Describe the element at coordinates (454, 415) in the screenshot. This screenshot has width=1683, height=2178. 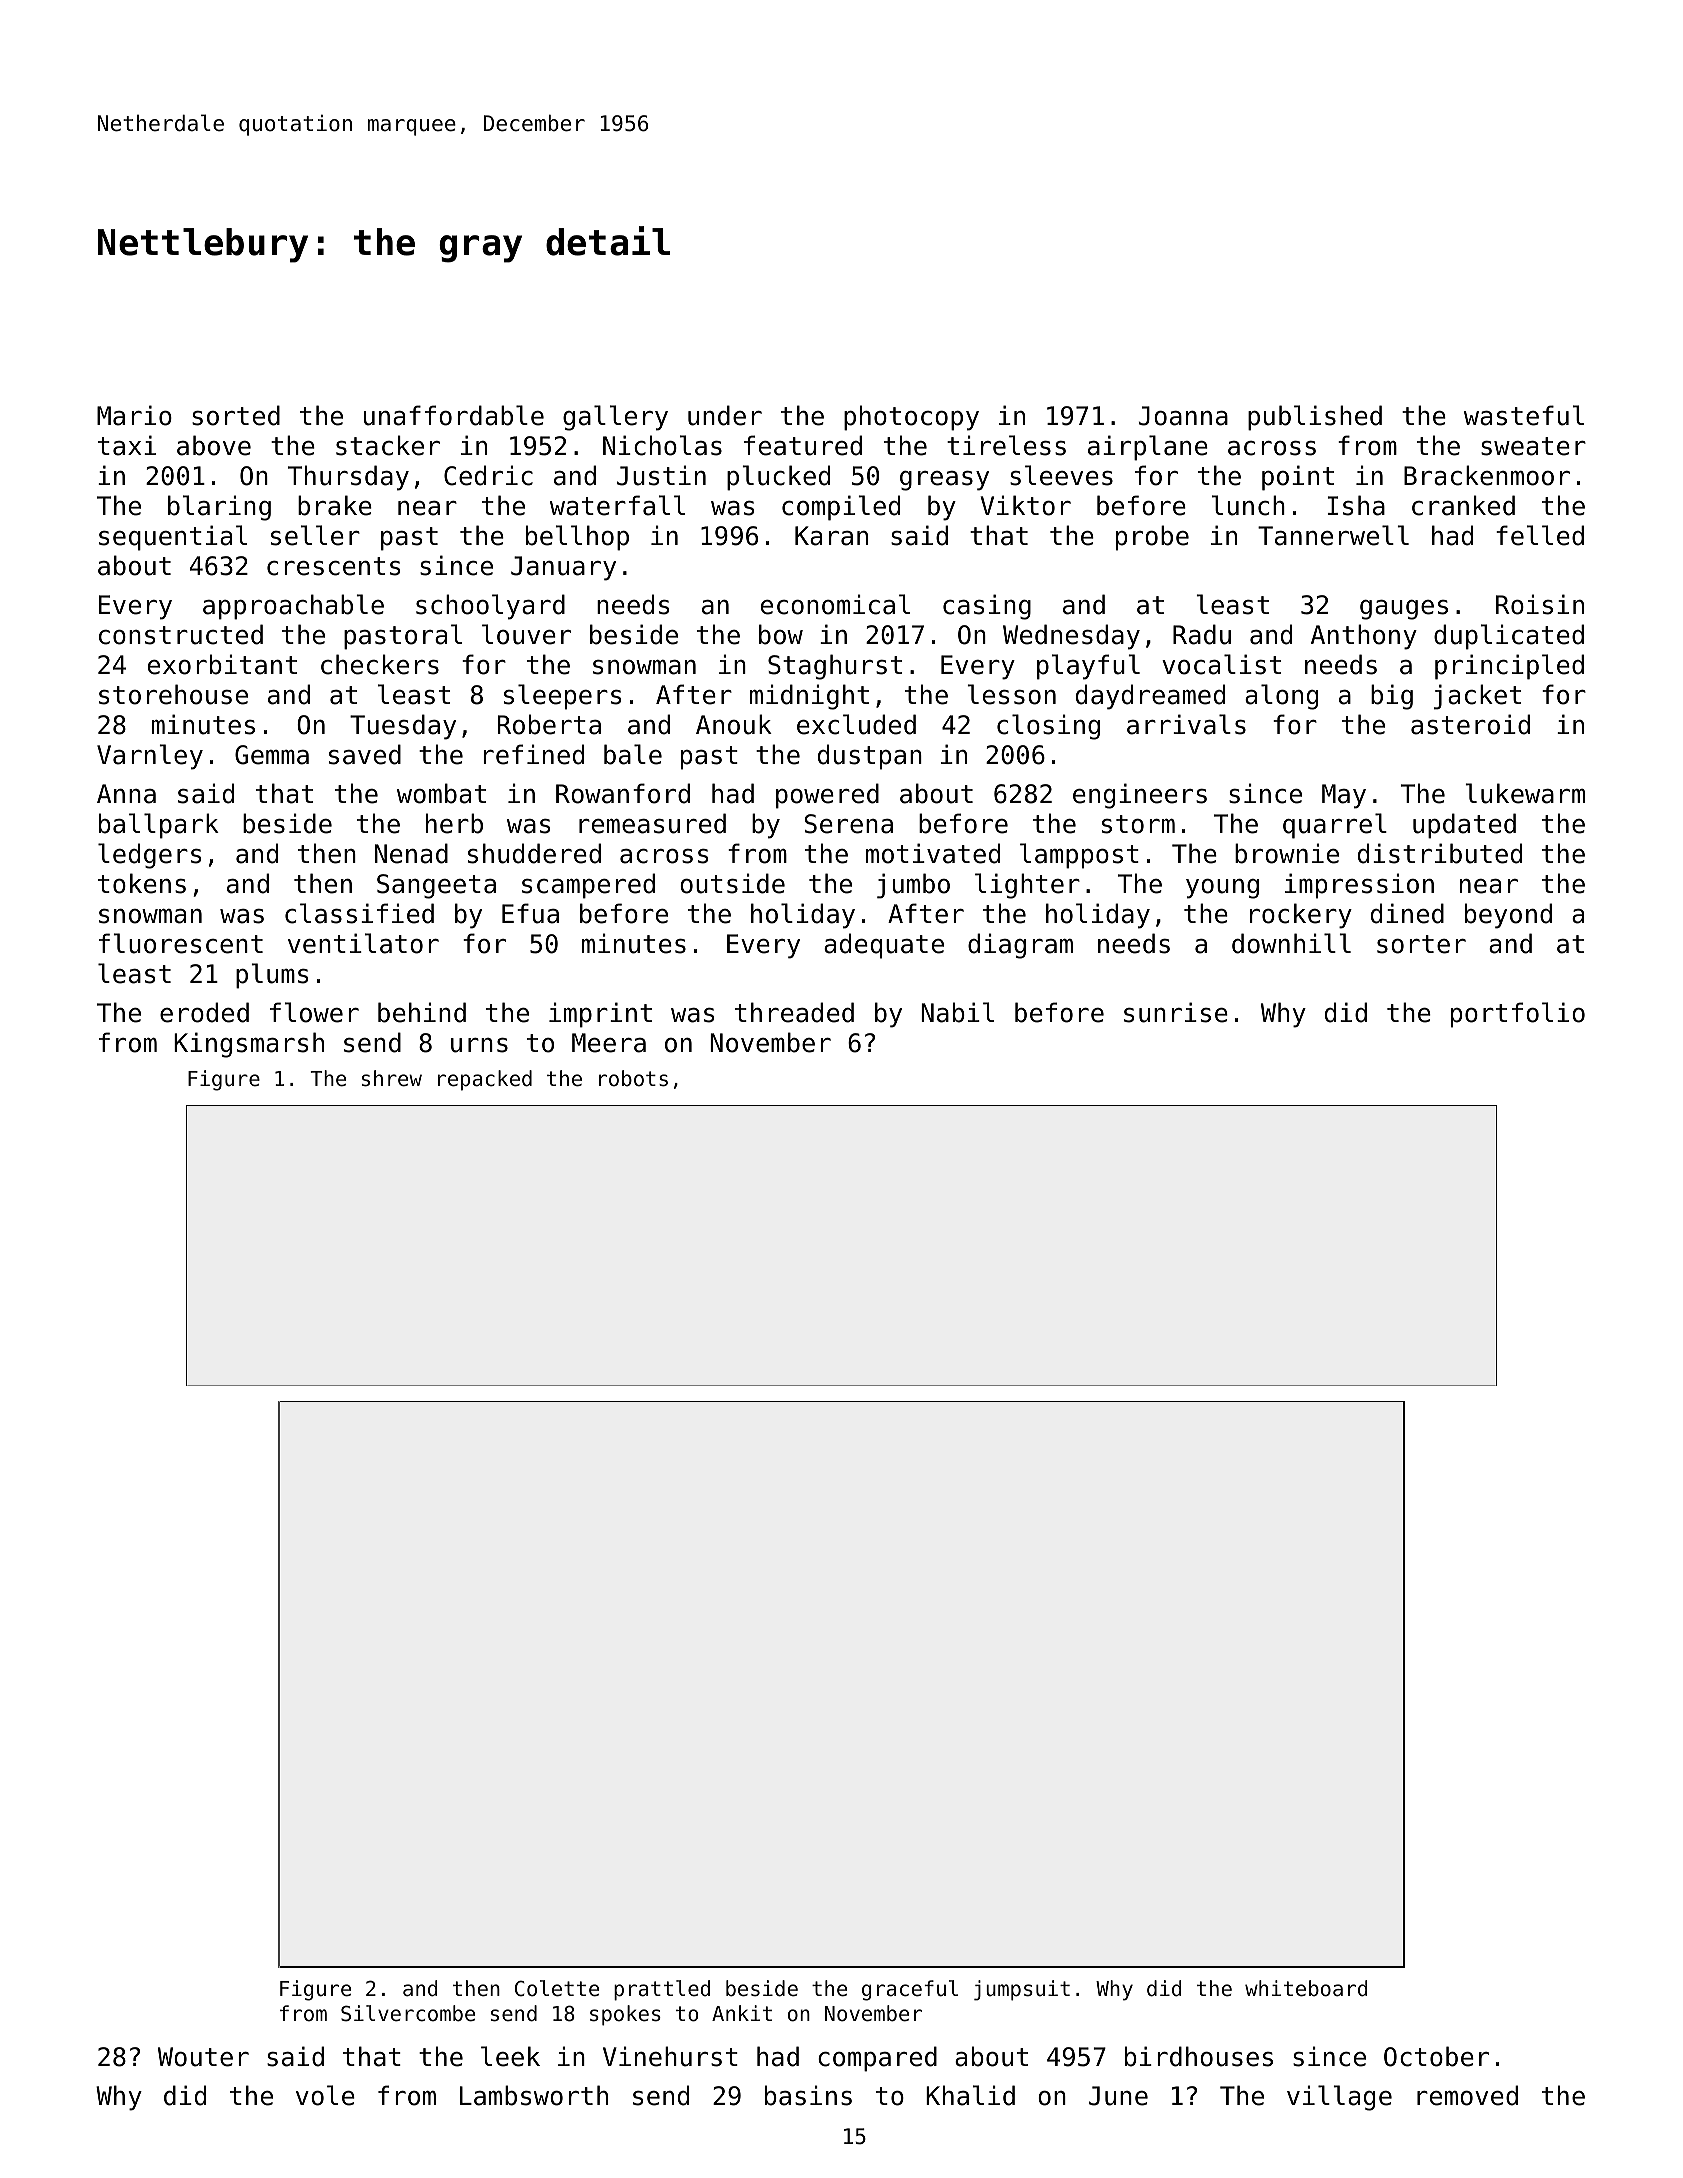
I see `unaffordable` at that location.
